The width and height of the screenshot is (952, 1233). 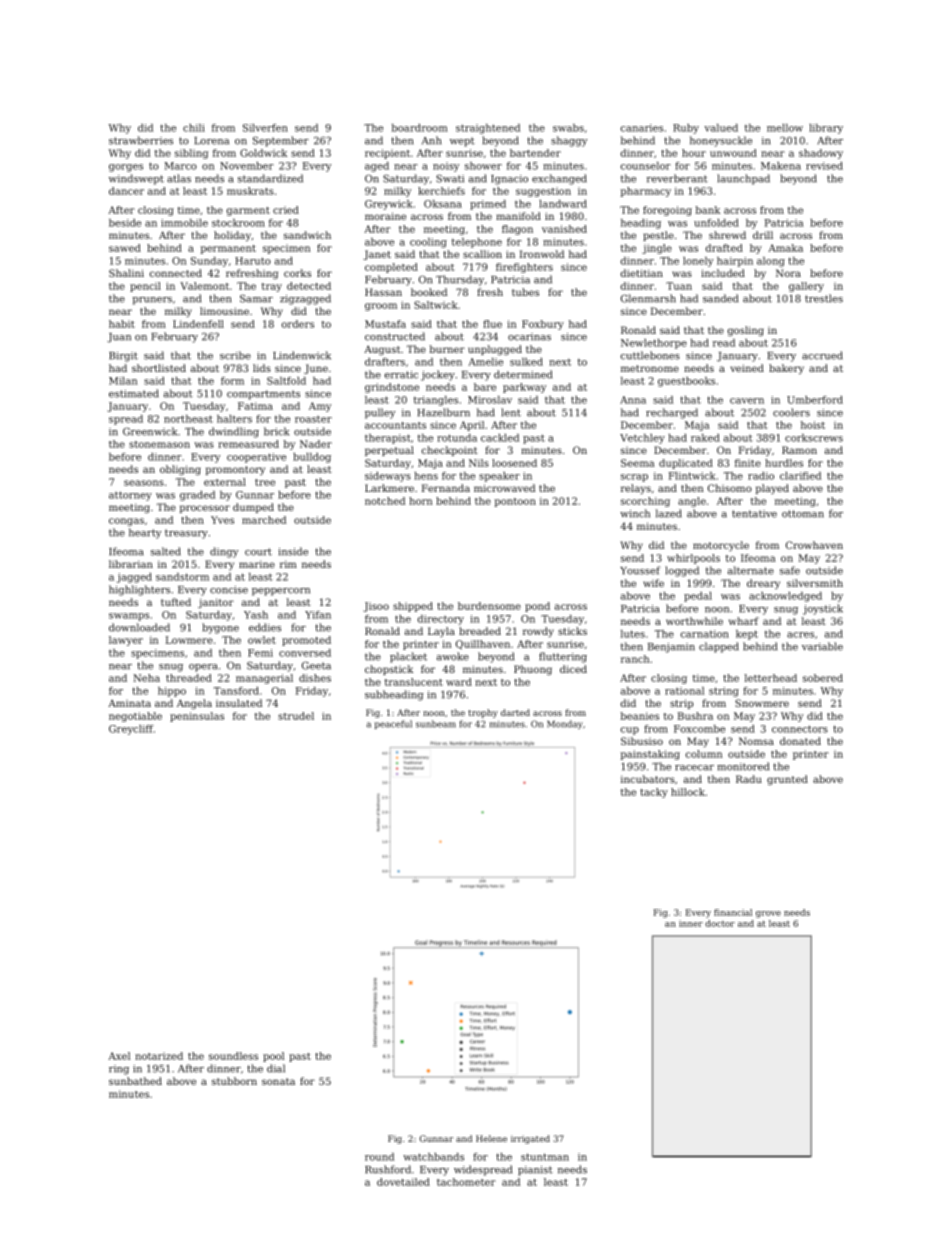 I want to click on pharmacy, so click(x=646, y=192).
